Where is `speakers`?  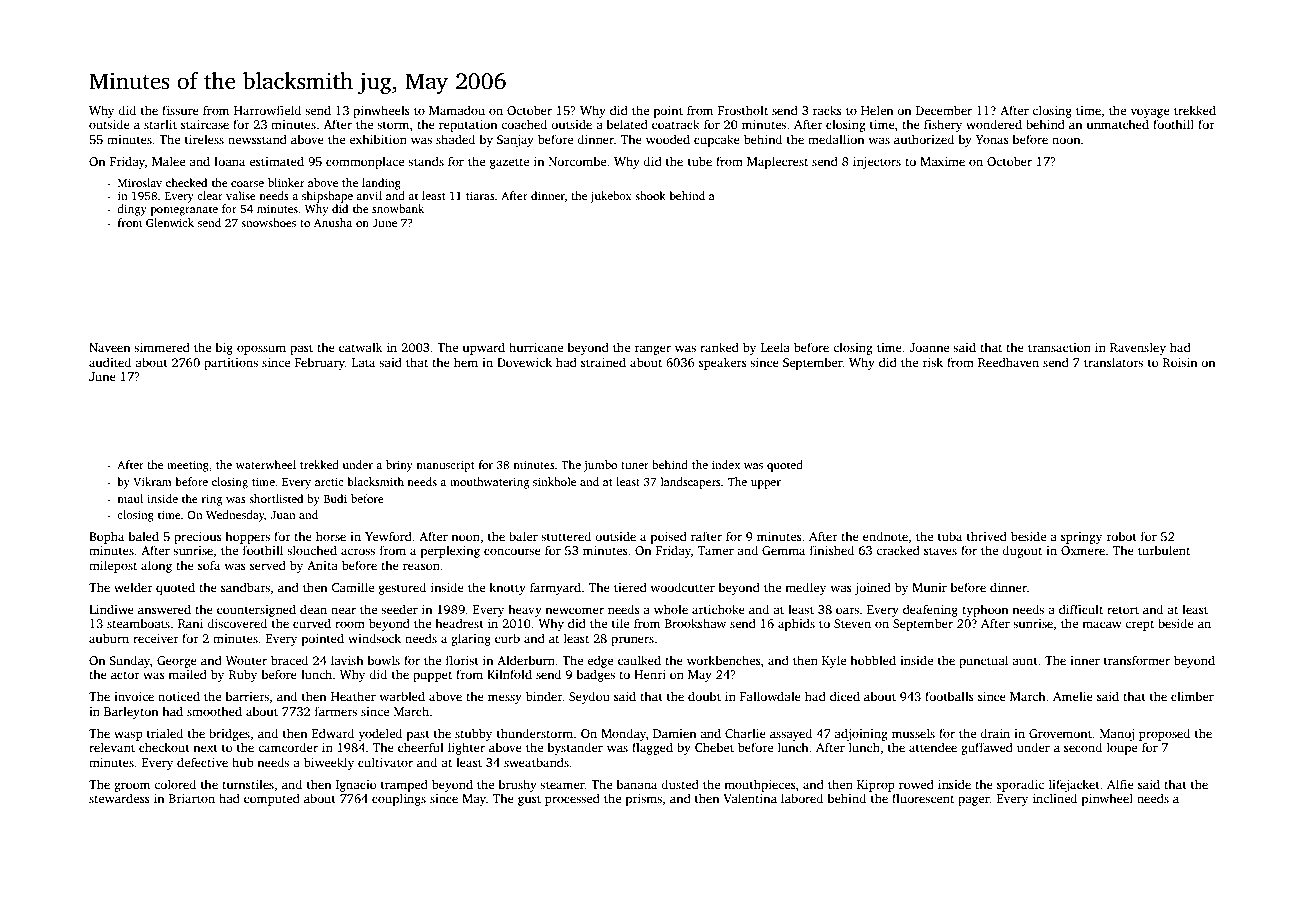
speakers is located at coordinates (723, 363).
